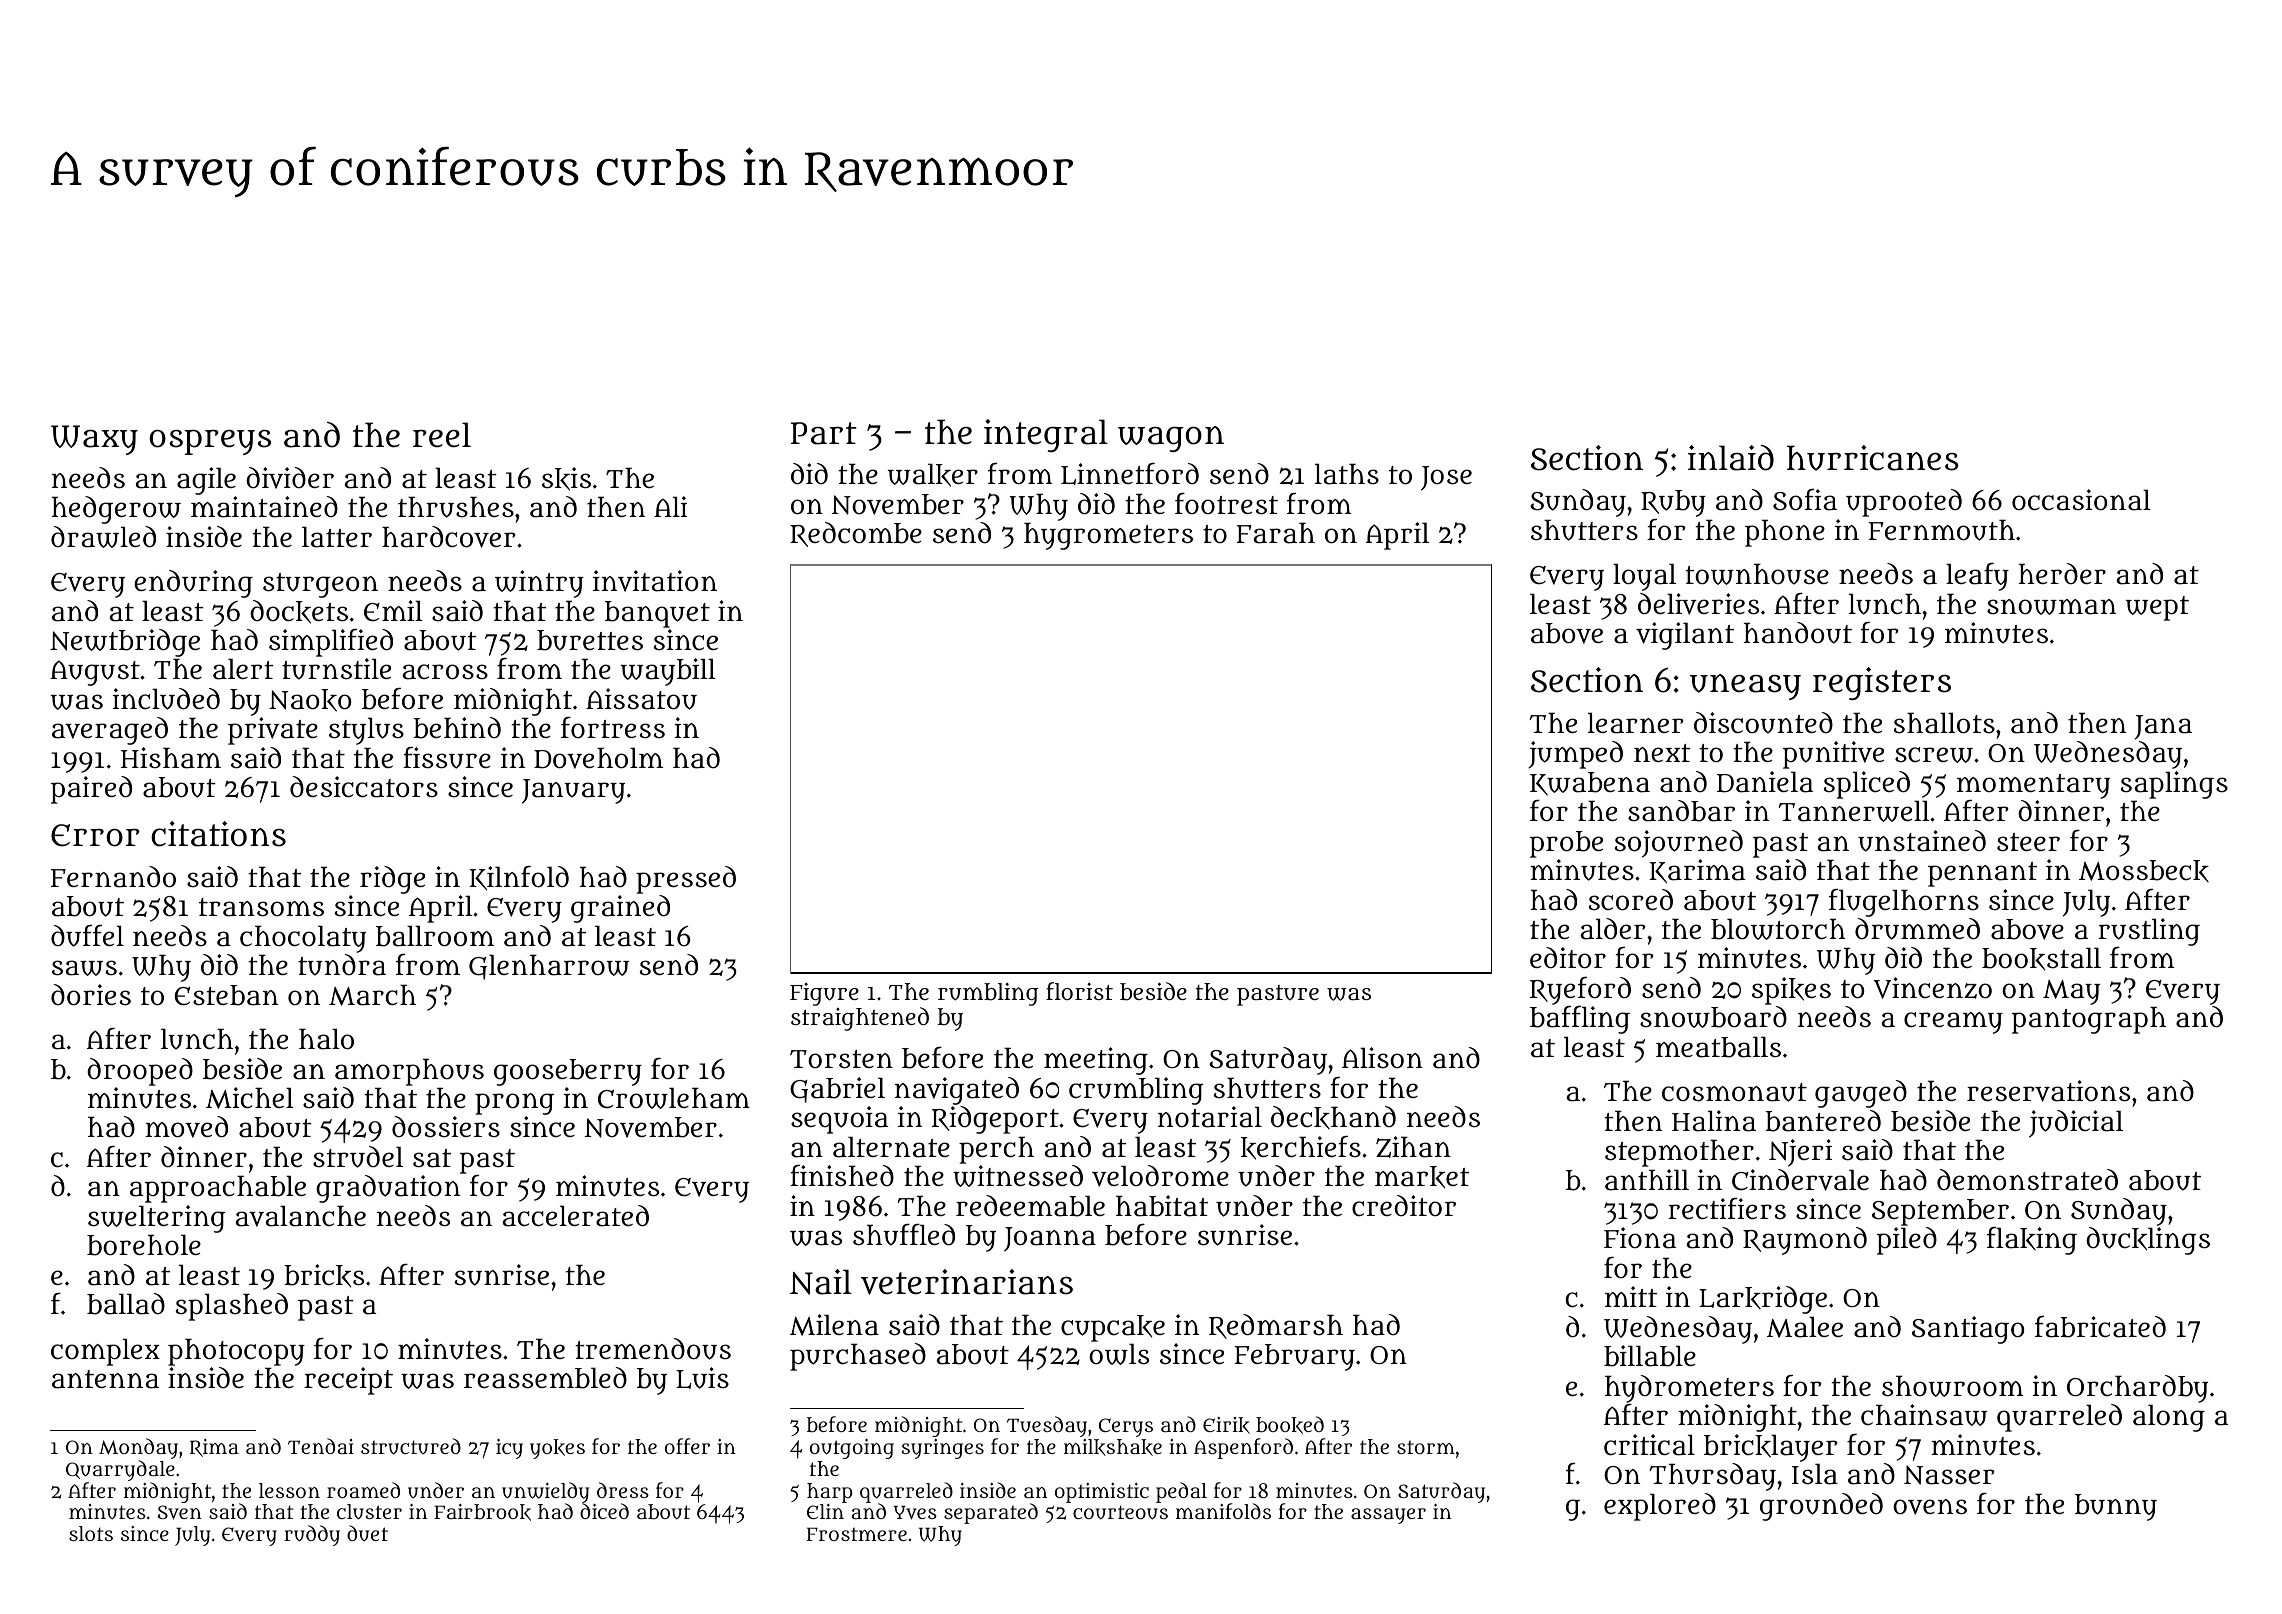 The height and width of the screenshot is (1614, 2282). What do you see at coordinates (1276, 1326) in the screenshot?
I see `Redmarsh` at bounding box center [1276, 1326].
